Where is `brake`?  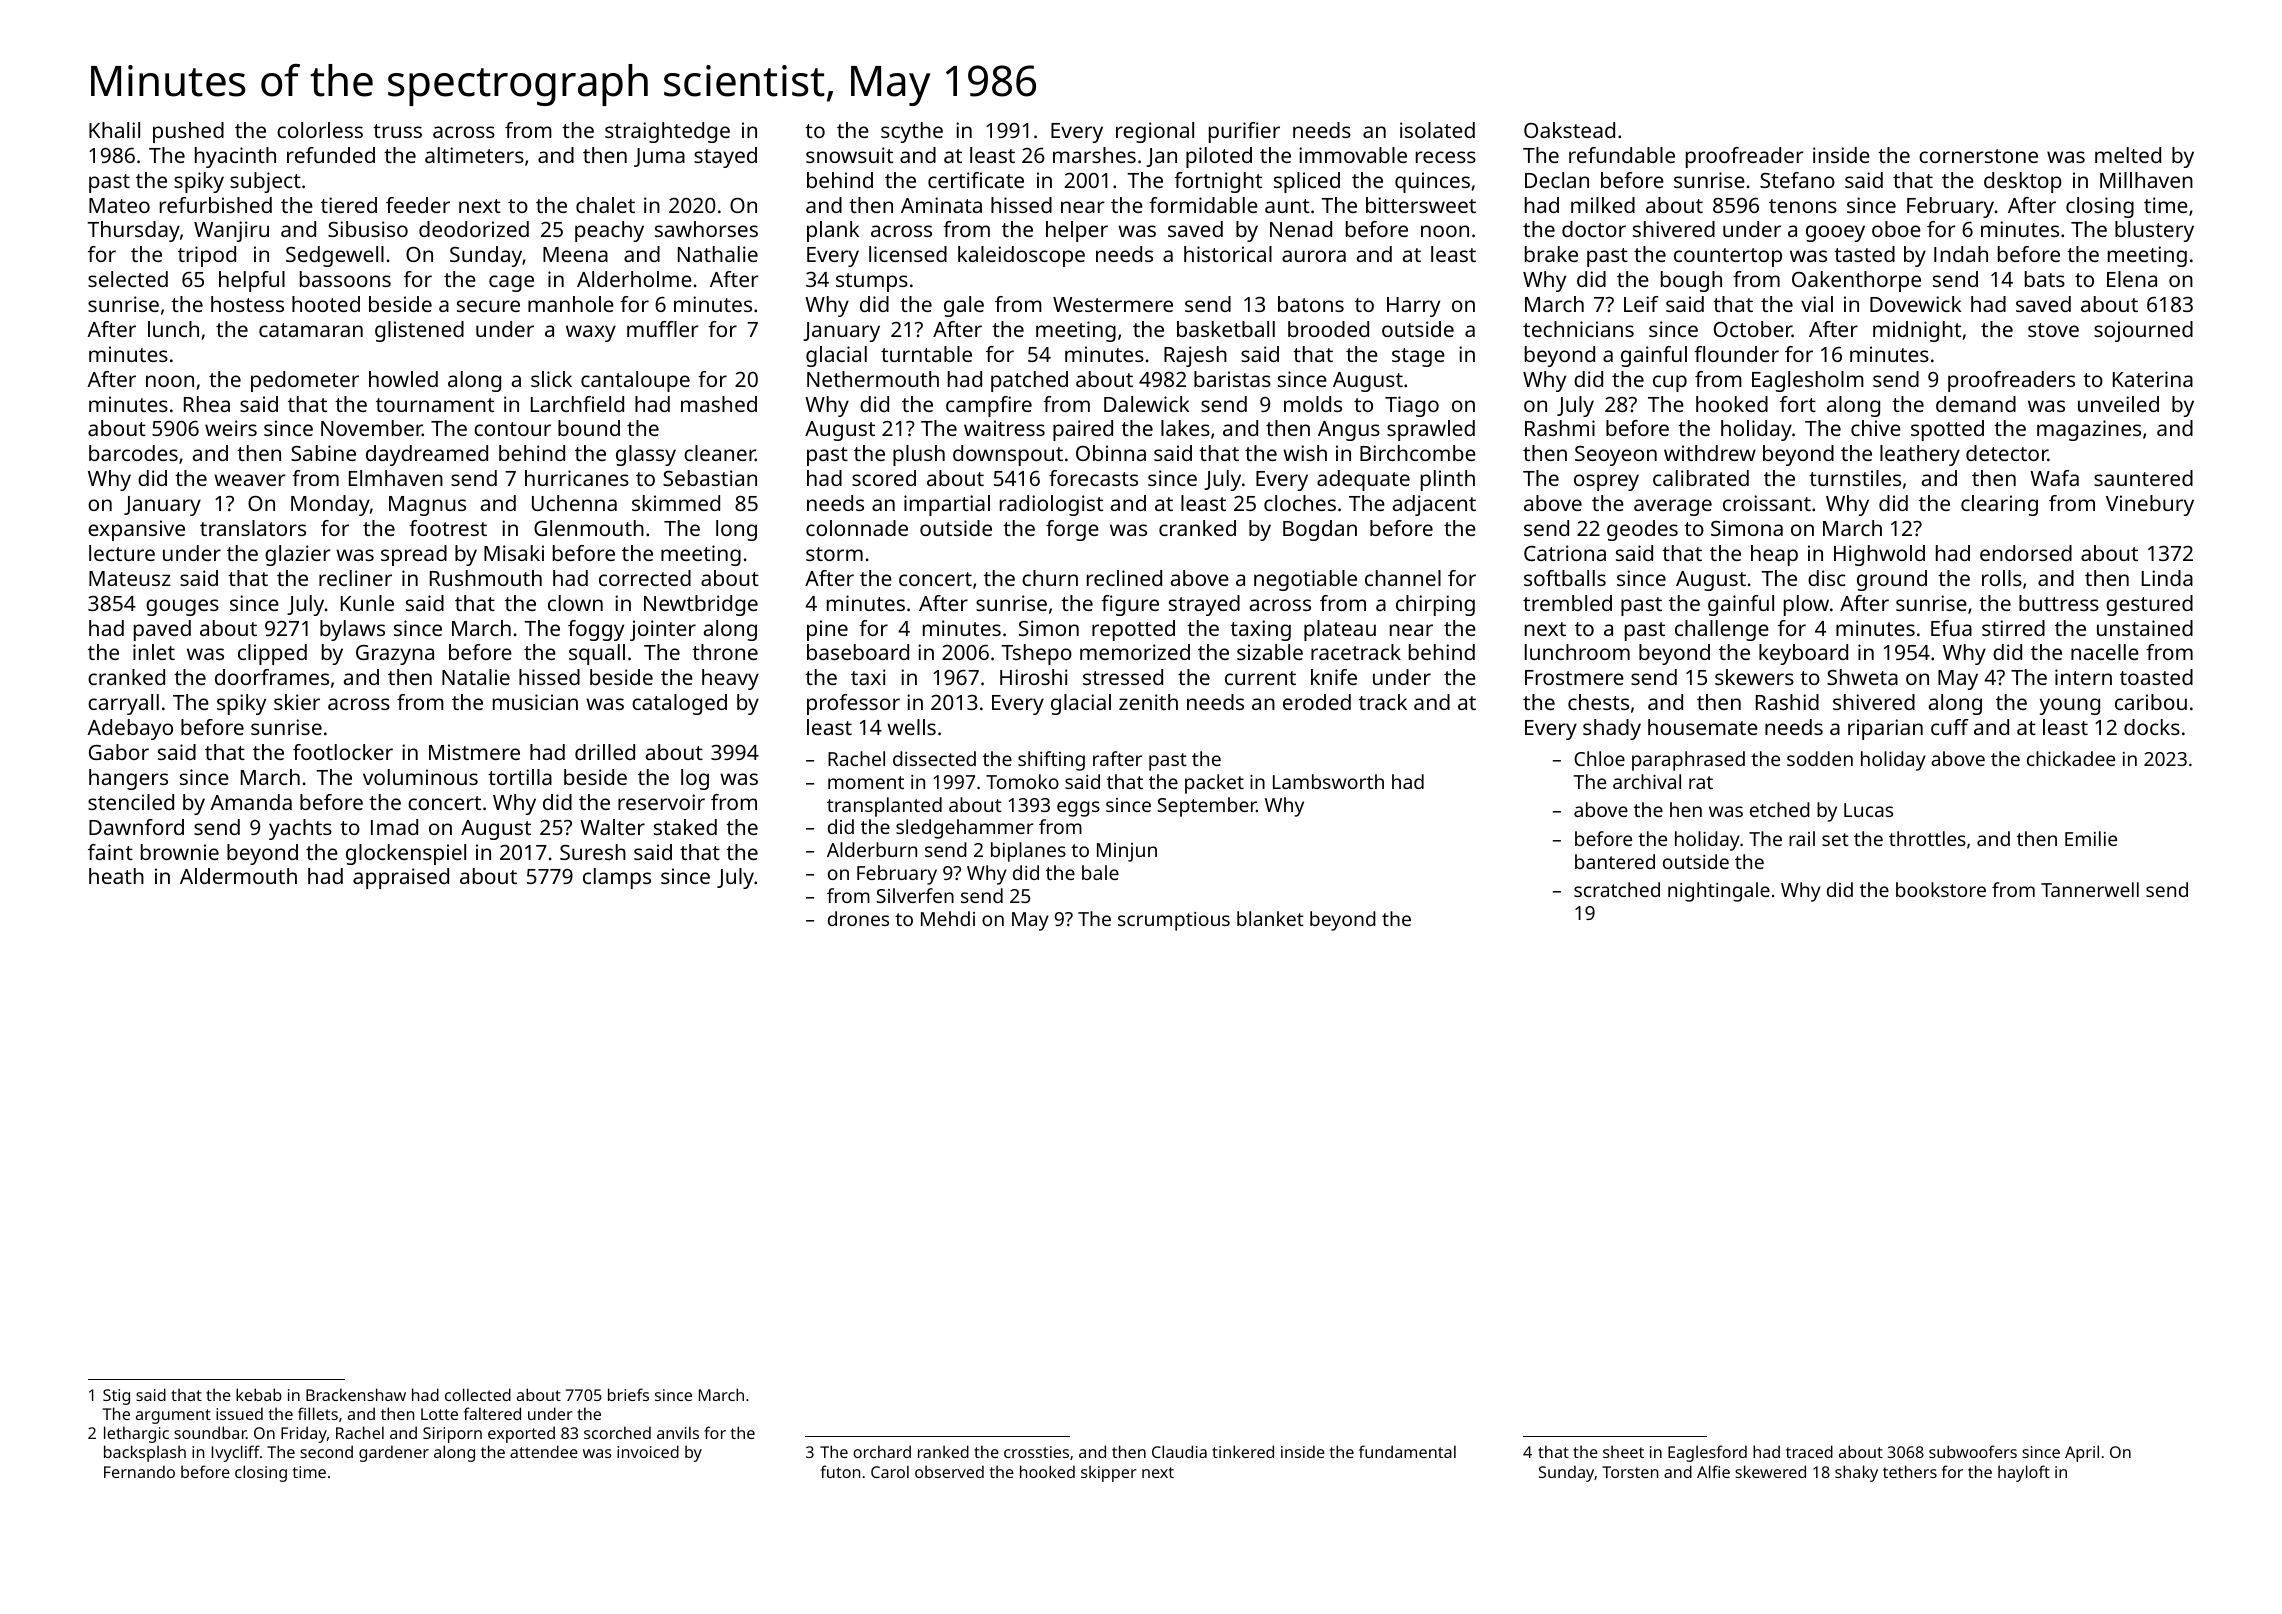 brake is located at coordinates (1551, 254).
